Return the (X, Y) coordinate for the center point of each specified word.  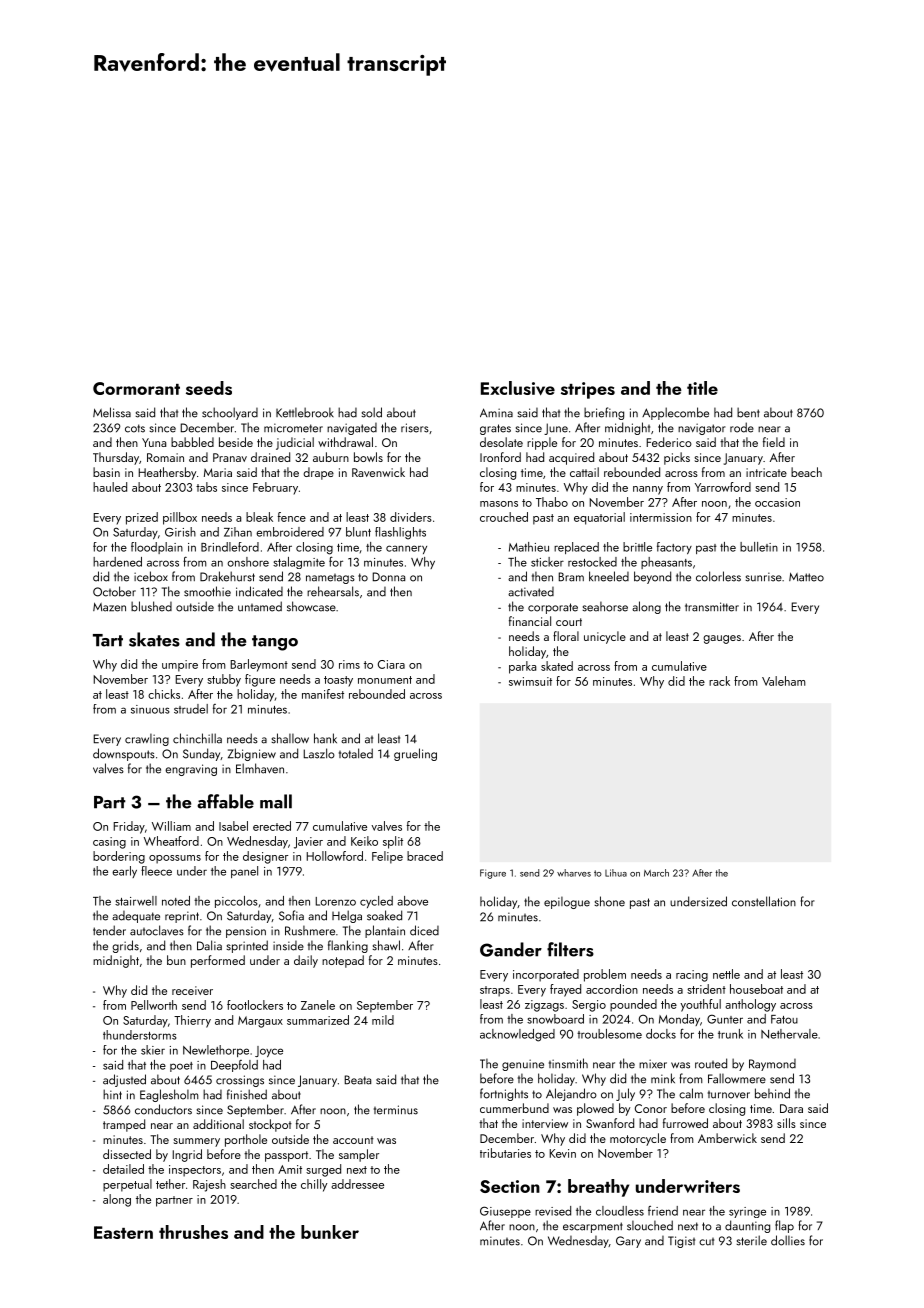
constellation (764, 901)
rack (719, 681)
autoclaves (157, 930)
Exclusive (518, 388)
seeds (209, 388)
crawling (147, 740)
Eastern (123, 1232)
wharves (574, 873)
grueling (415, 754)
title (702, 388)
